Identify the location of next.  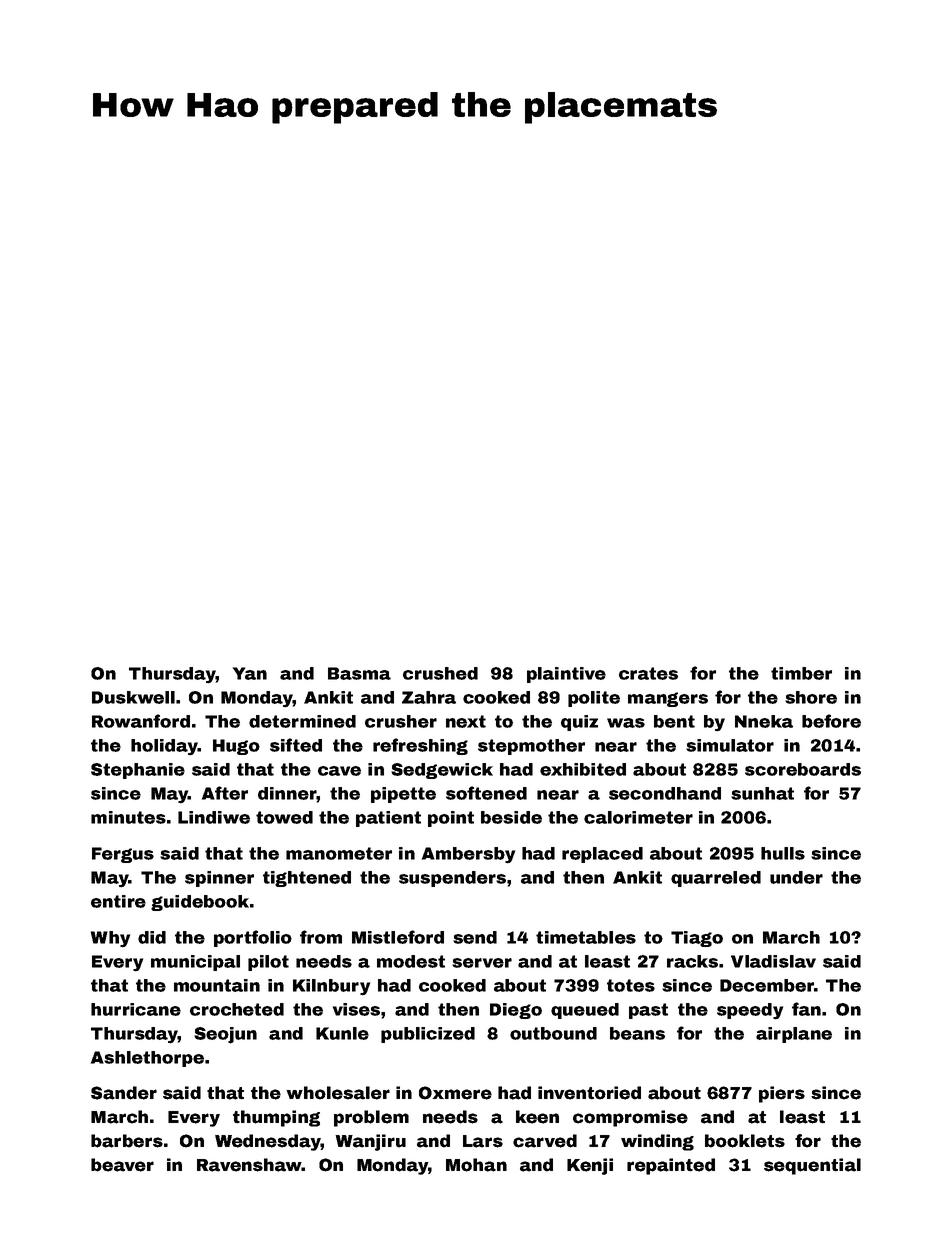
(466, 721).
